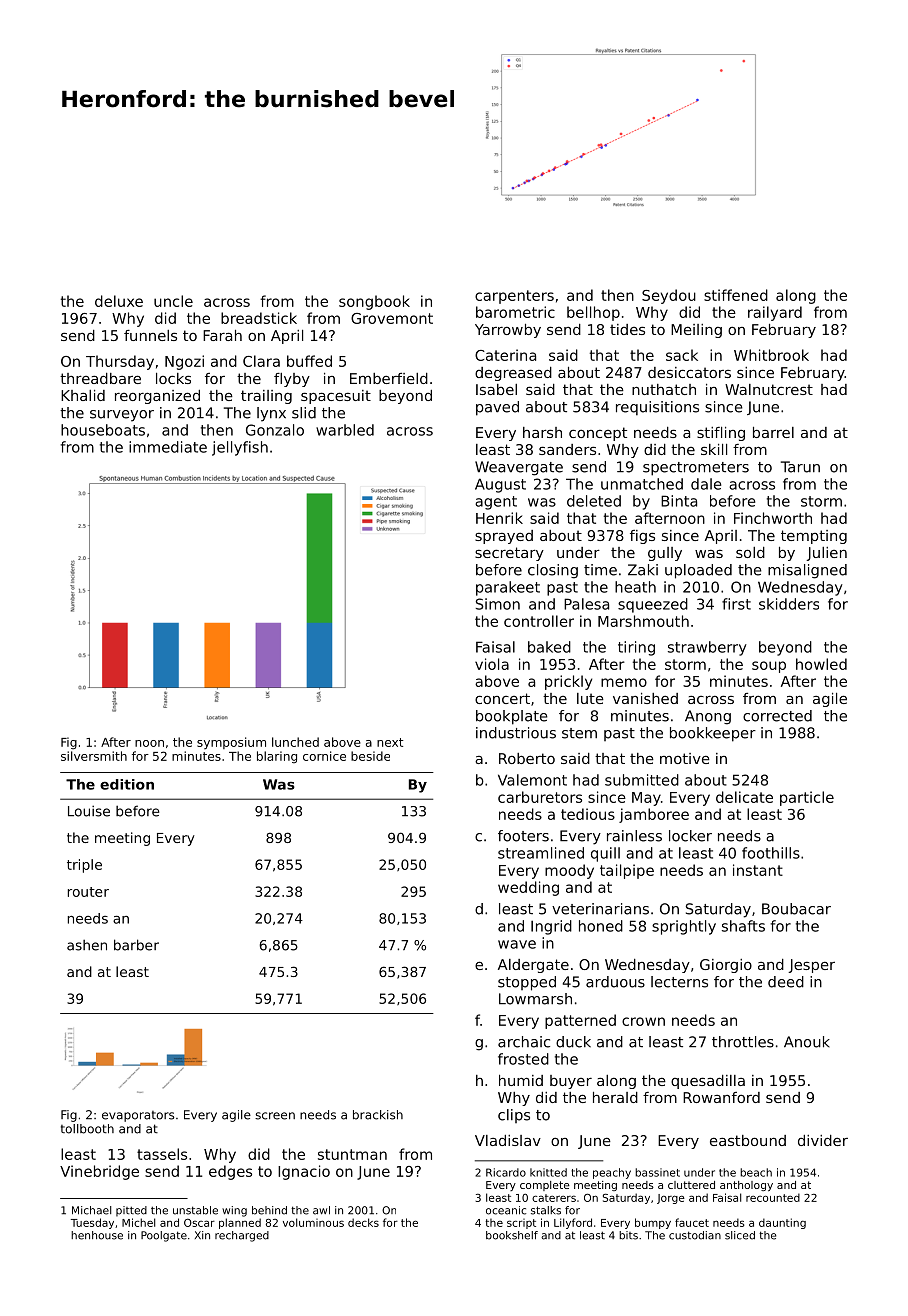 This document has width=908, height=1316. What do you see at coordinates (642, 780) in the document?
I see `submitted` at bounding box center [642, 780].
